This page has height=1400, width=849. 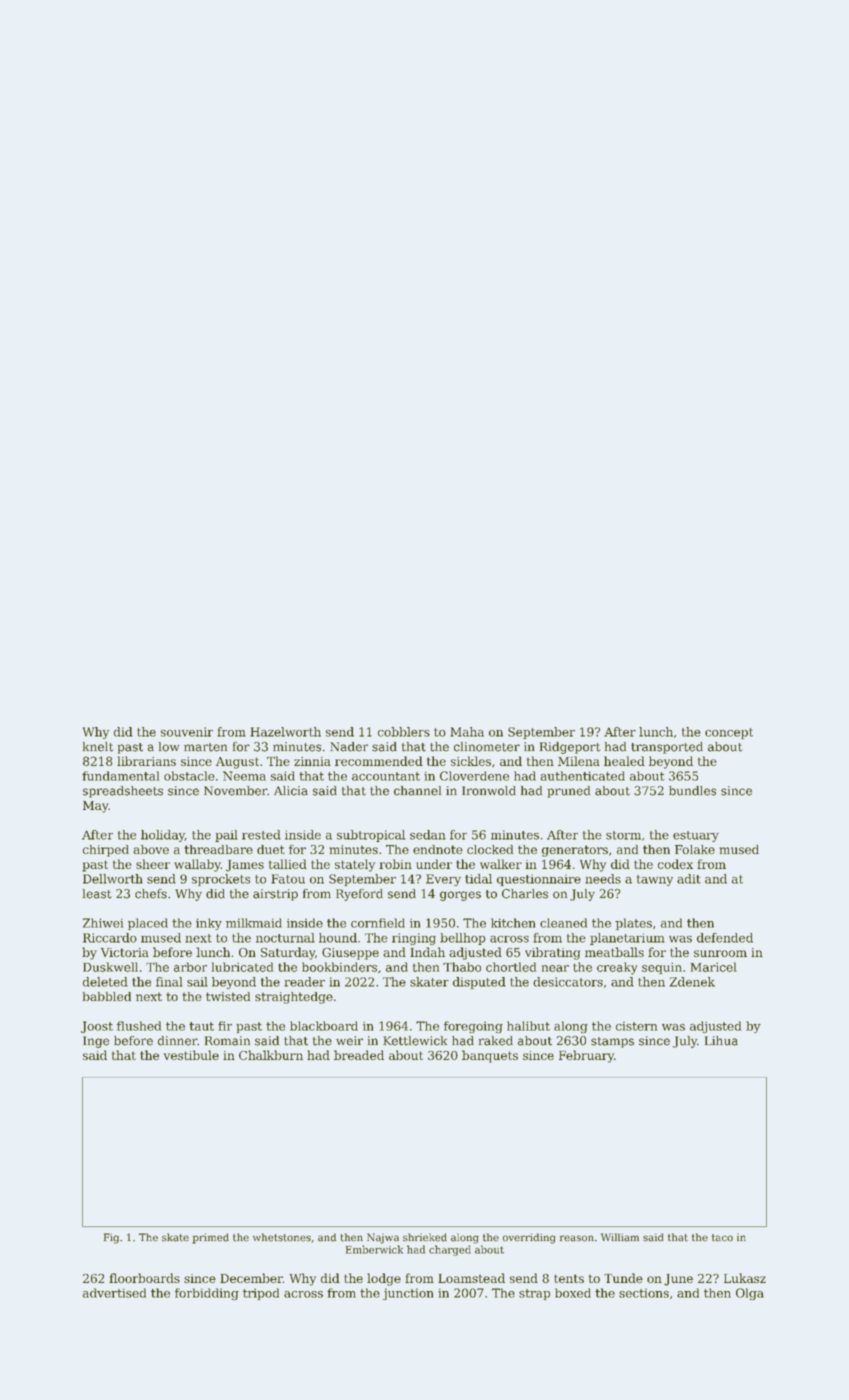 What do you see at coordinates (144, 1278) in the page?
I see `floorboards` at bounding box center [144, 1278].
